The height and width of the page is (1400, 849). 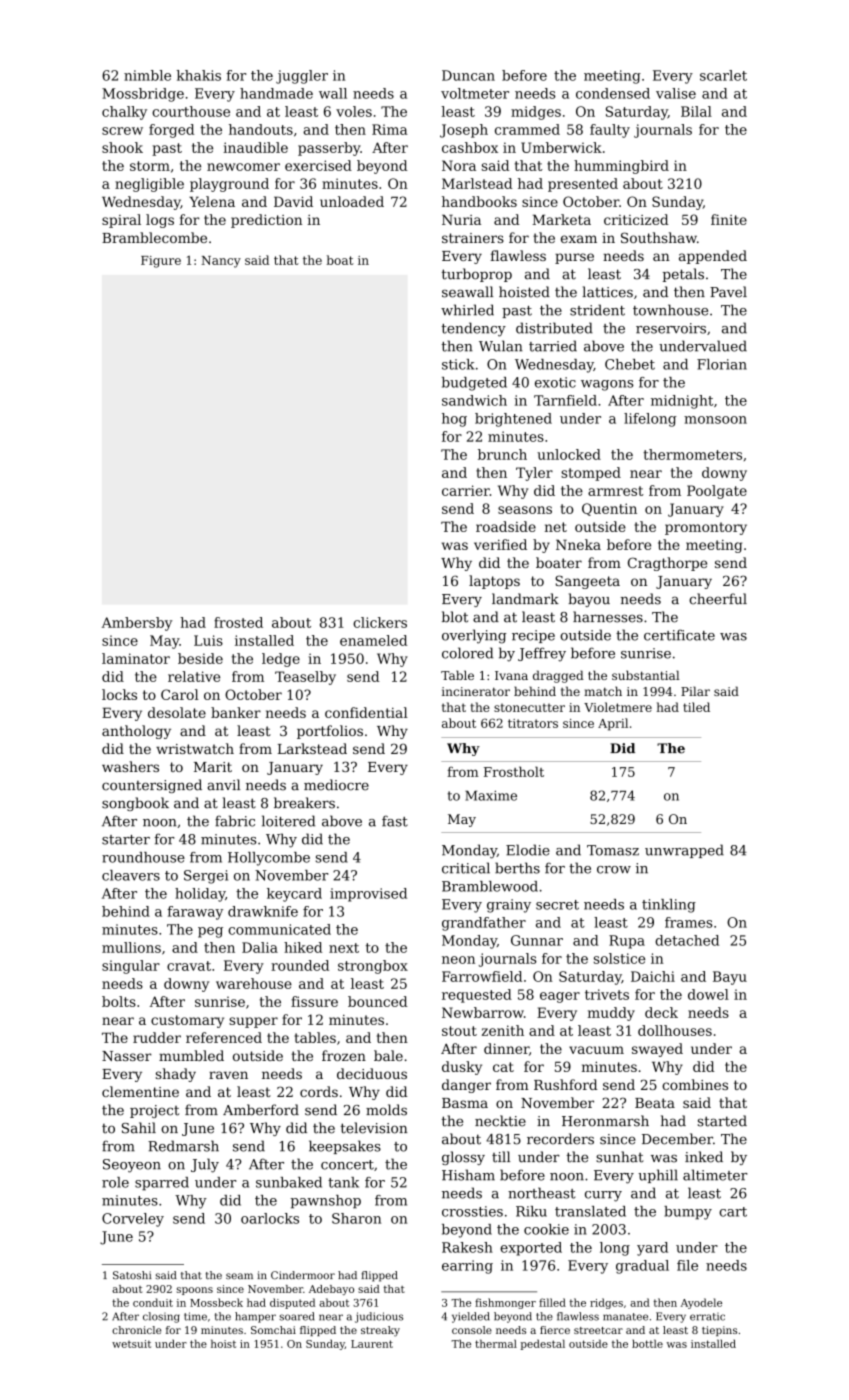 I want to click on Satoshi, so click(x=132, y=1275).
